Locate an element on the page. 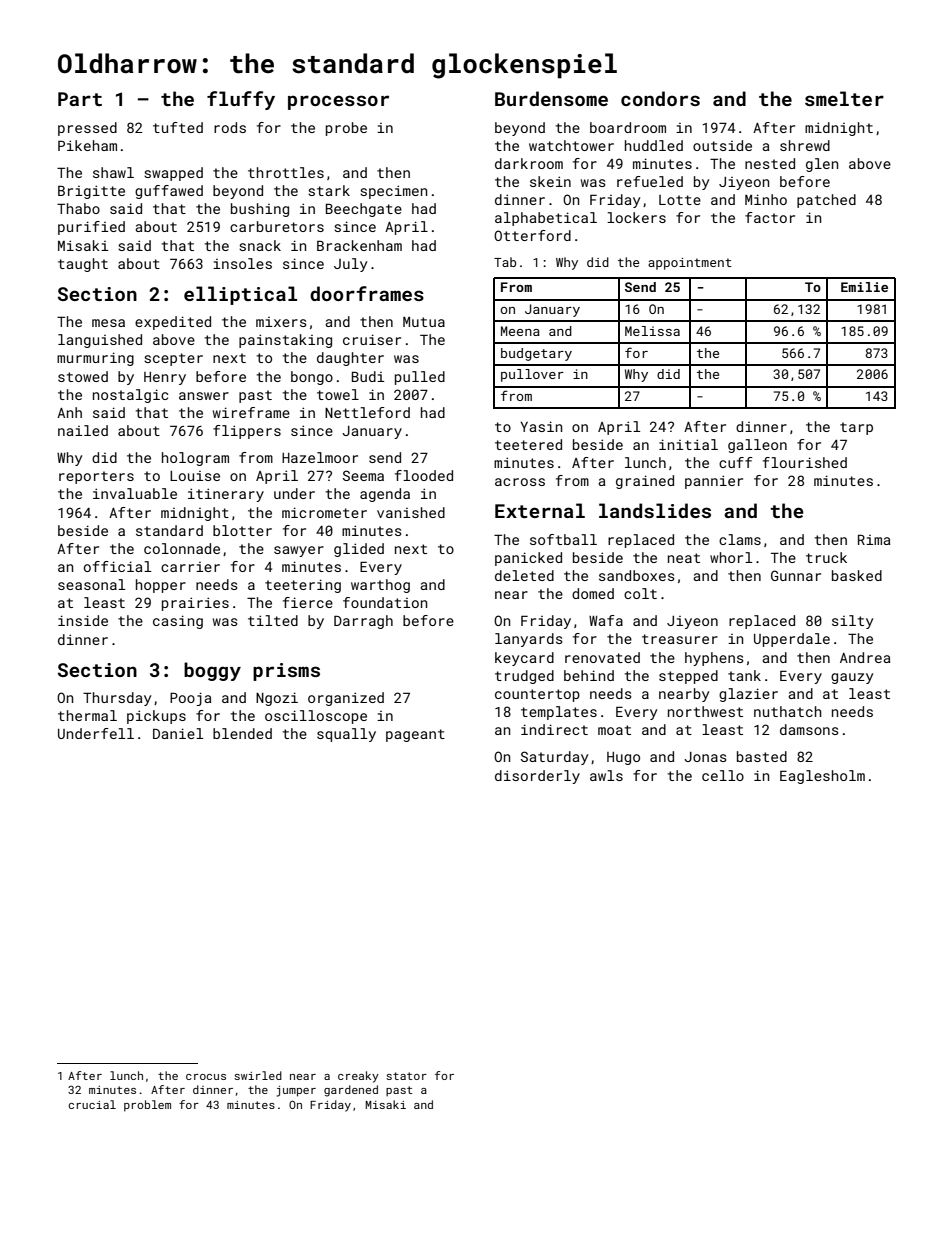 Image resolution: width=952 pixels, height=1233 pixels. carrier is located at coordinates (190, 567).
